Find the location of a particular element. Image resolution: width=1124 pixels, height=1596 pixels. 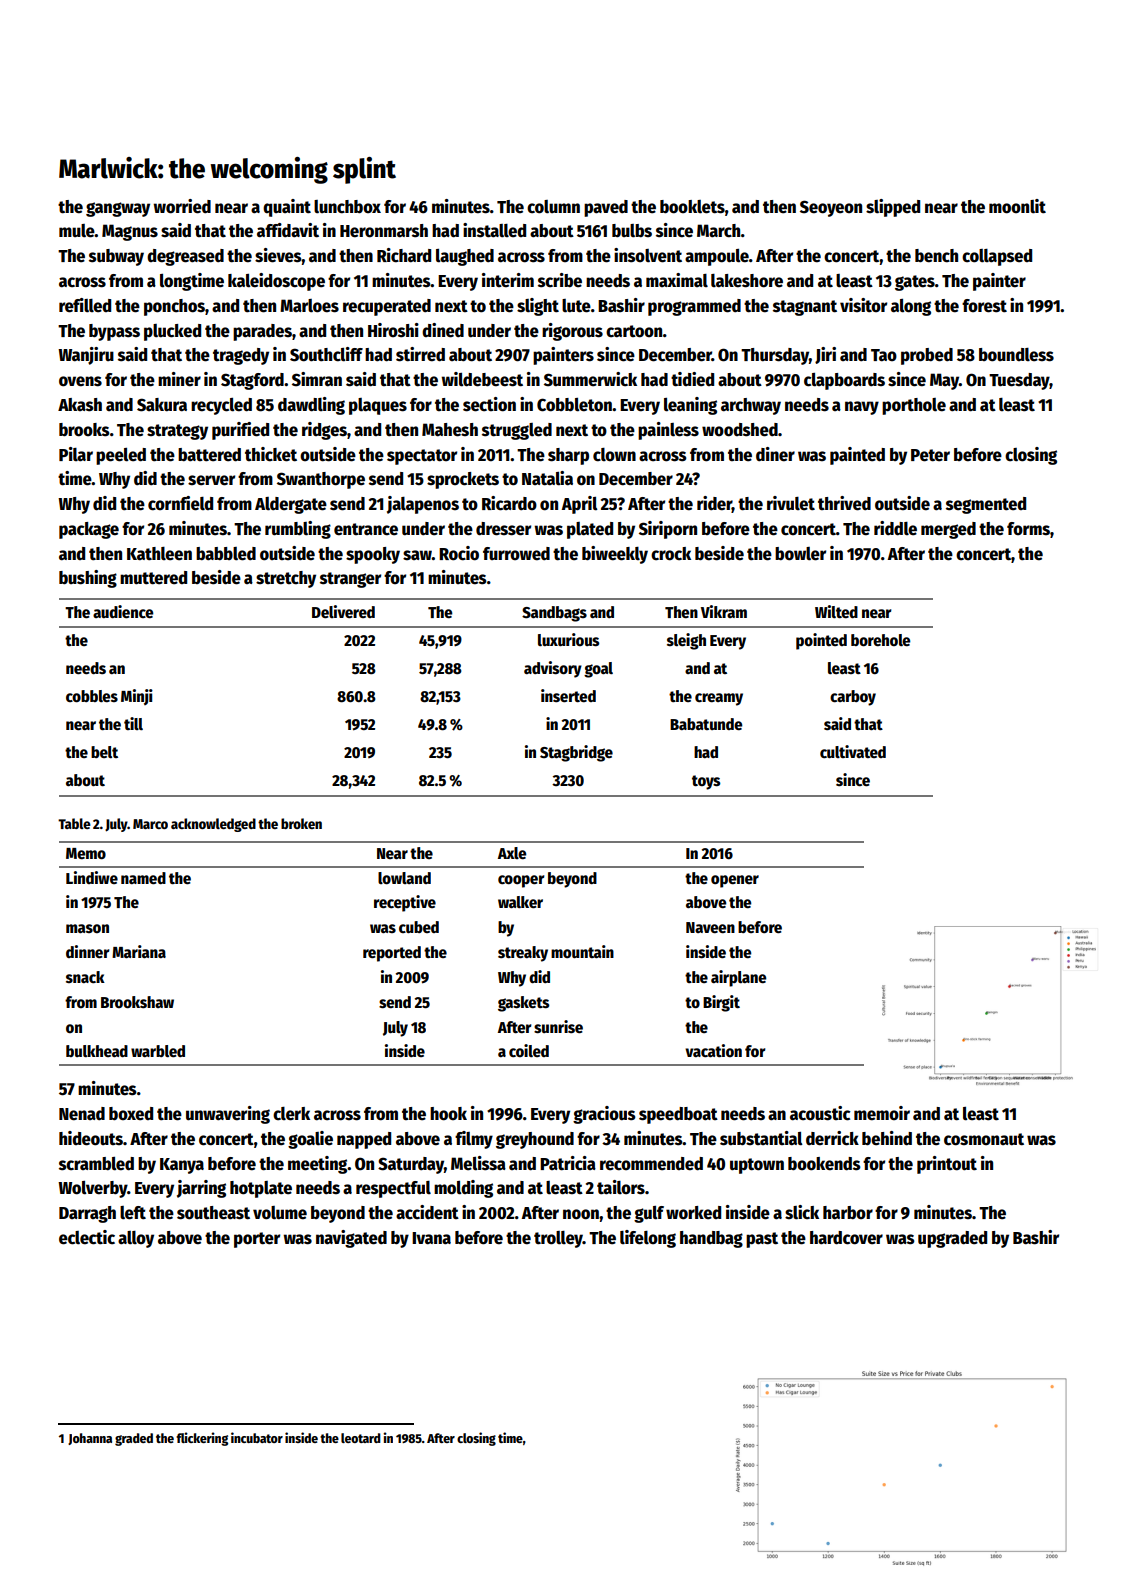

Stagford is located at coordinates (252, 381).
